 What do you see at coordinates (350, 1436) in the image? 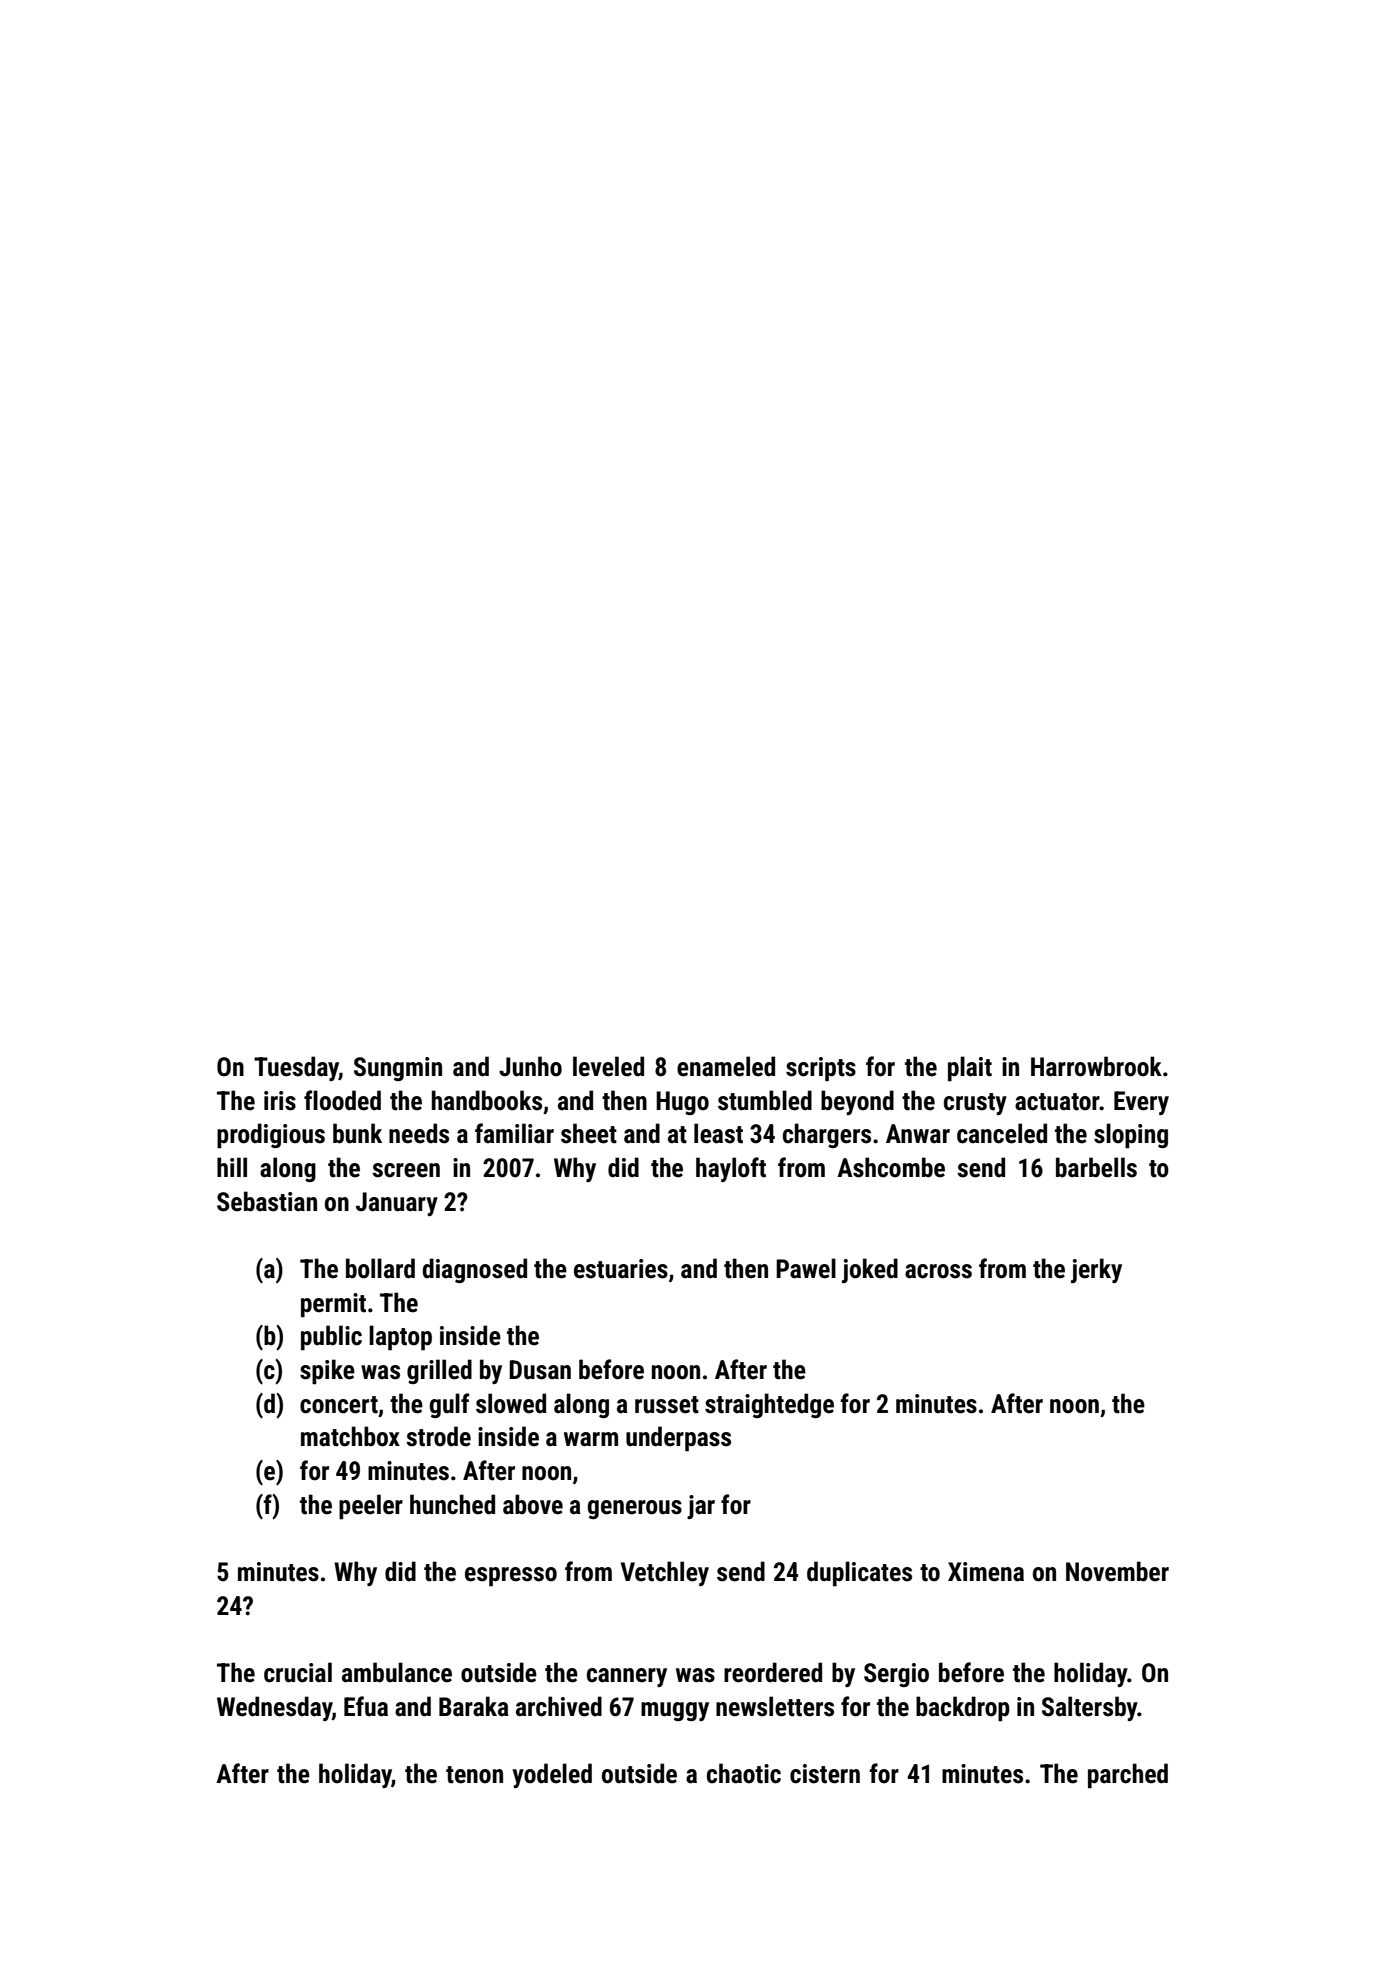
I see `matchbox` at bounding box center [350, 1436].
